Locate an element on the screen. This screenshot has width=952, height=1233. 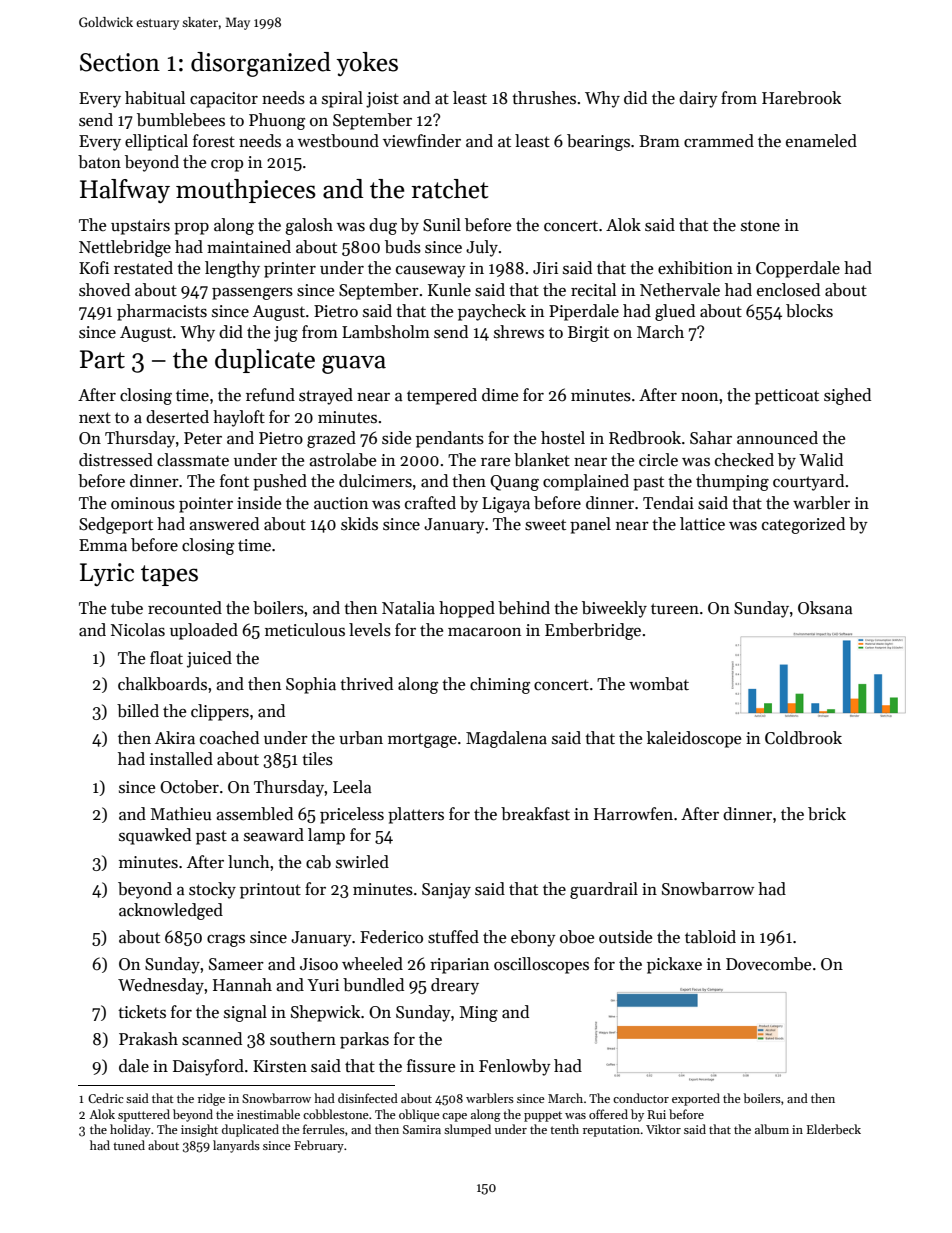
ratchet is located at coordinates (449, 189).
